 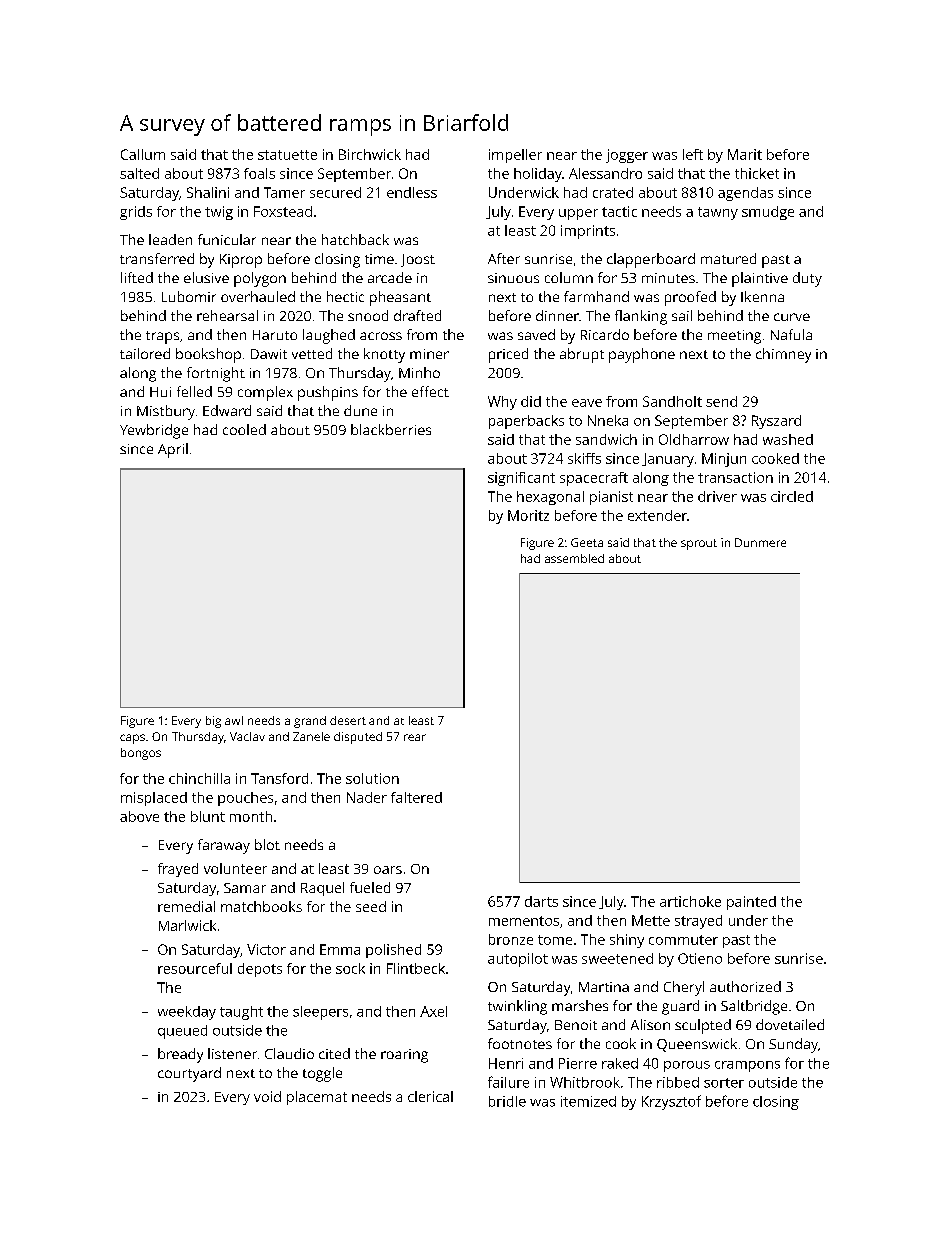 I want to click on significant, so click(x=521, y=479).
